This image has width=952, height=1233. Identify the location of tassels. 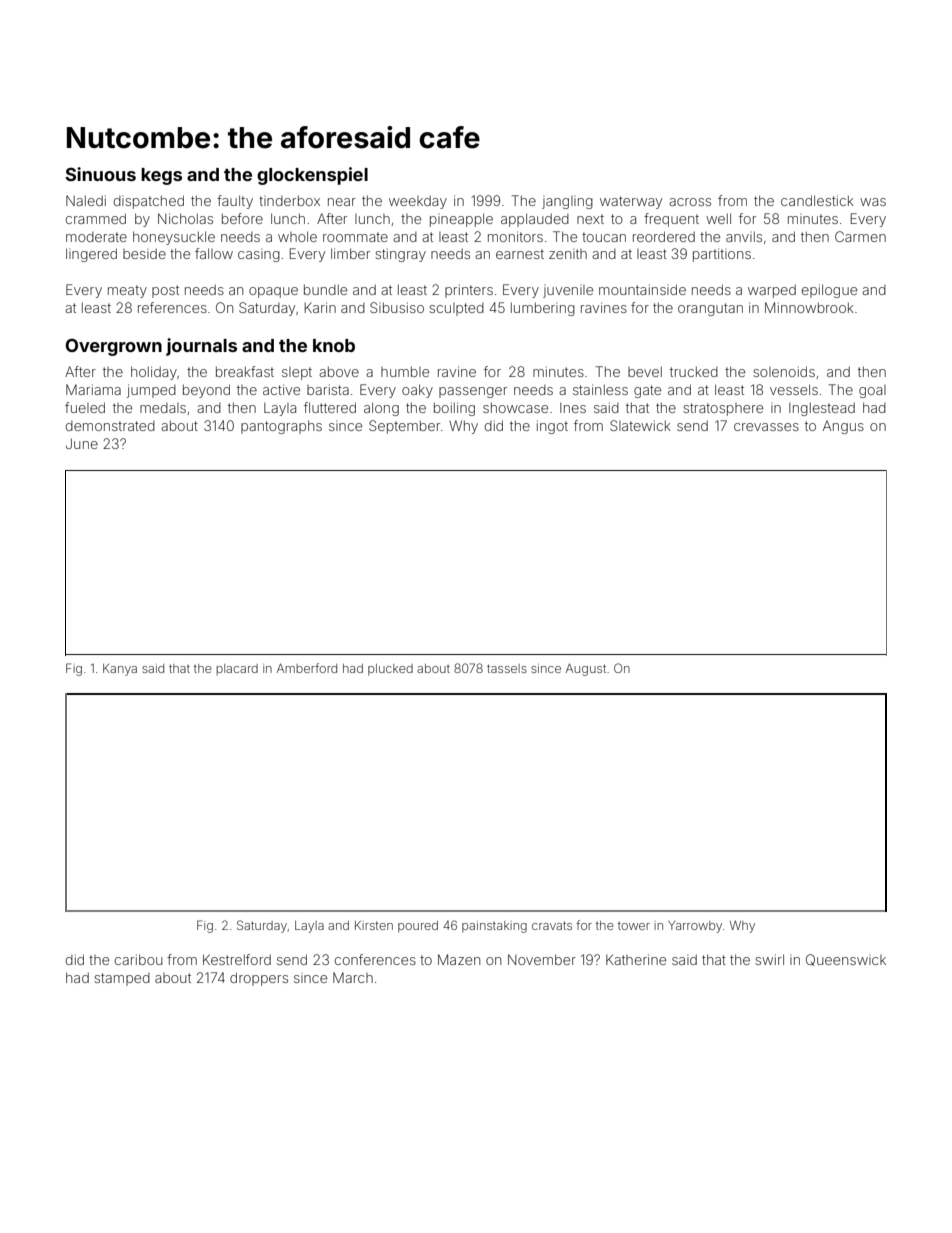
(507, 668).
